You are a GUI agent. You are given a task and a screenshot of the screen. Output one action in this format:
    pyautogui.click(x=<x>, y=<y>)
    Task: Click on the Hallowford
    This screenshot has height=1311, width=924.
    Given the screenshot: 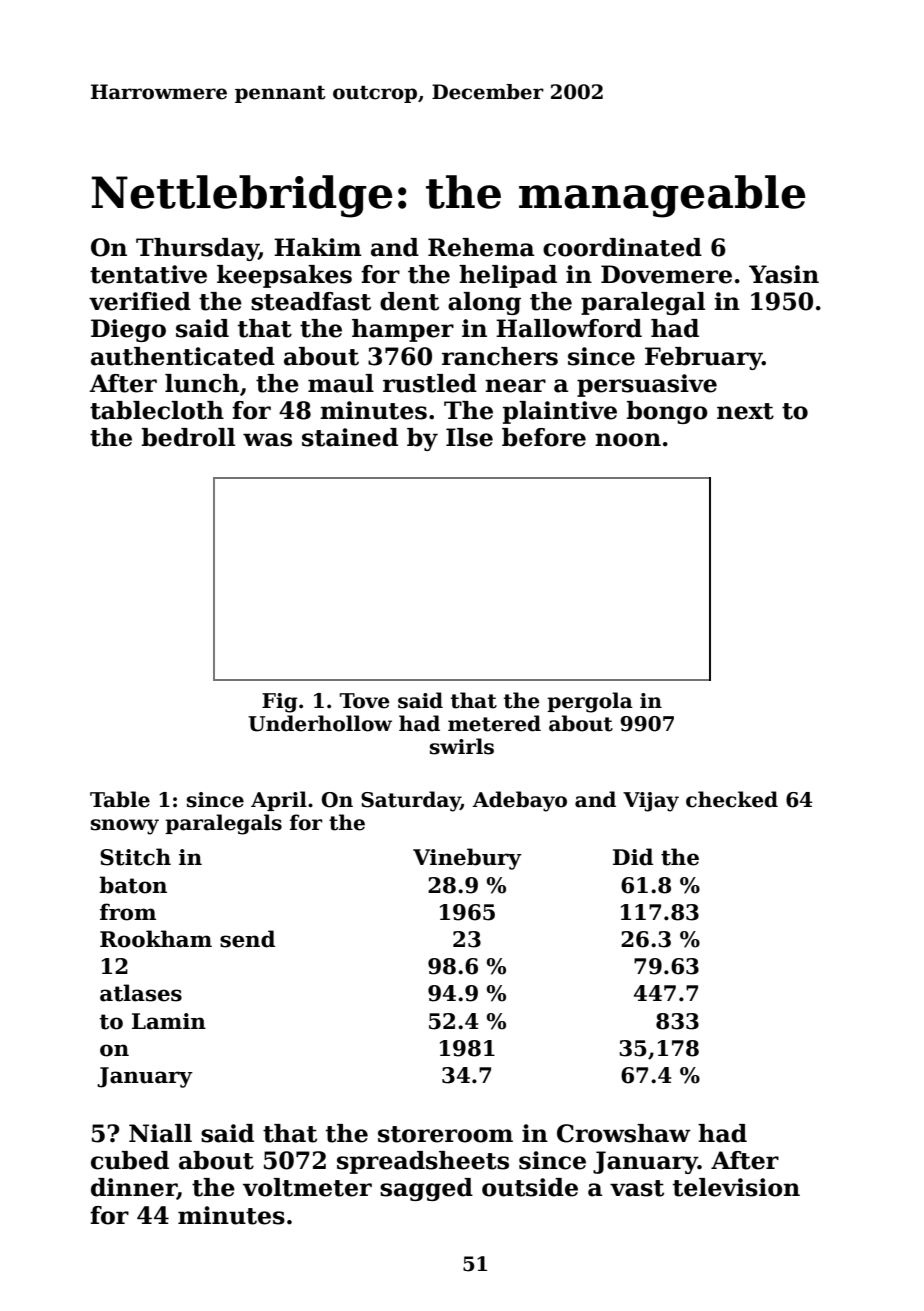 What is the action you would take?
    pyautogui.click(x=569, y=328)
